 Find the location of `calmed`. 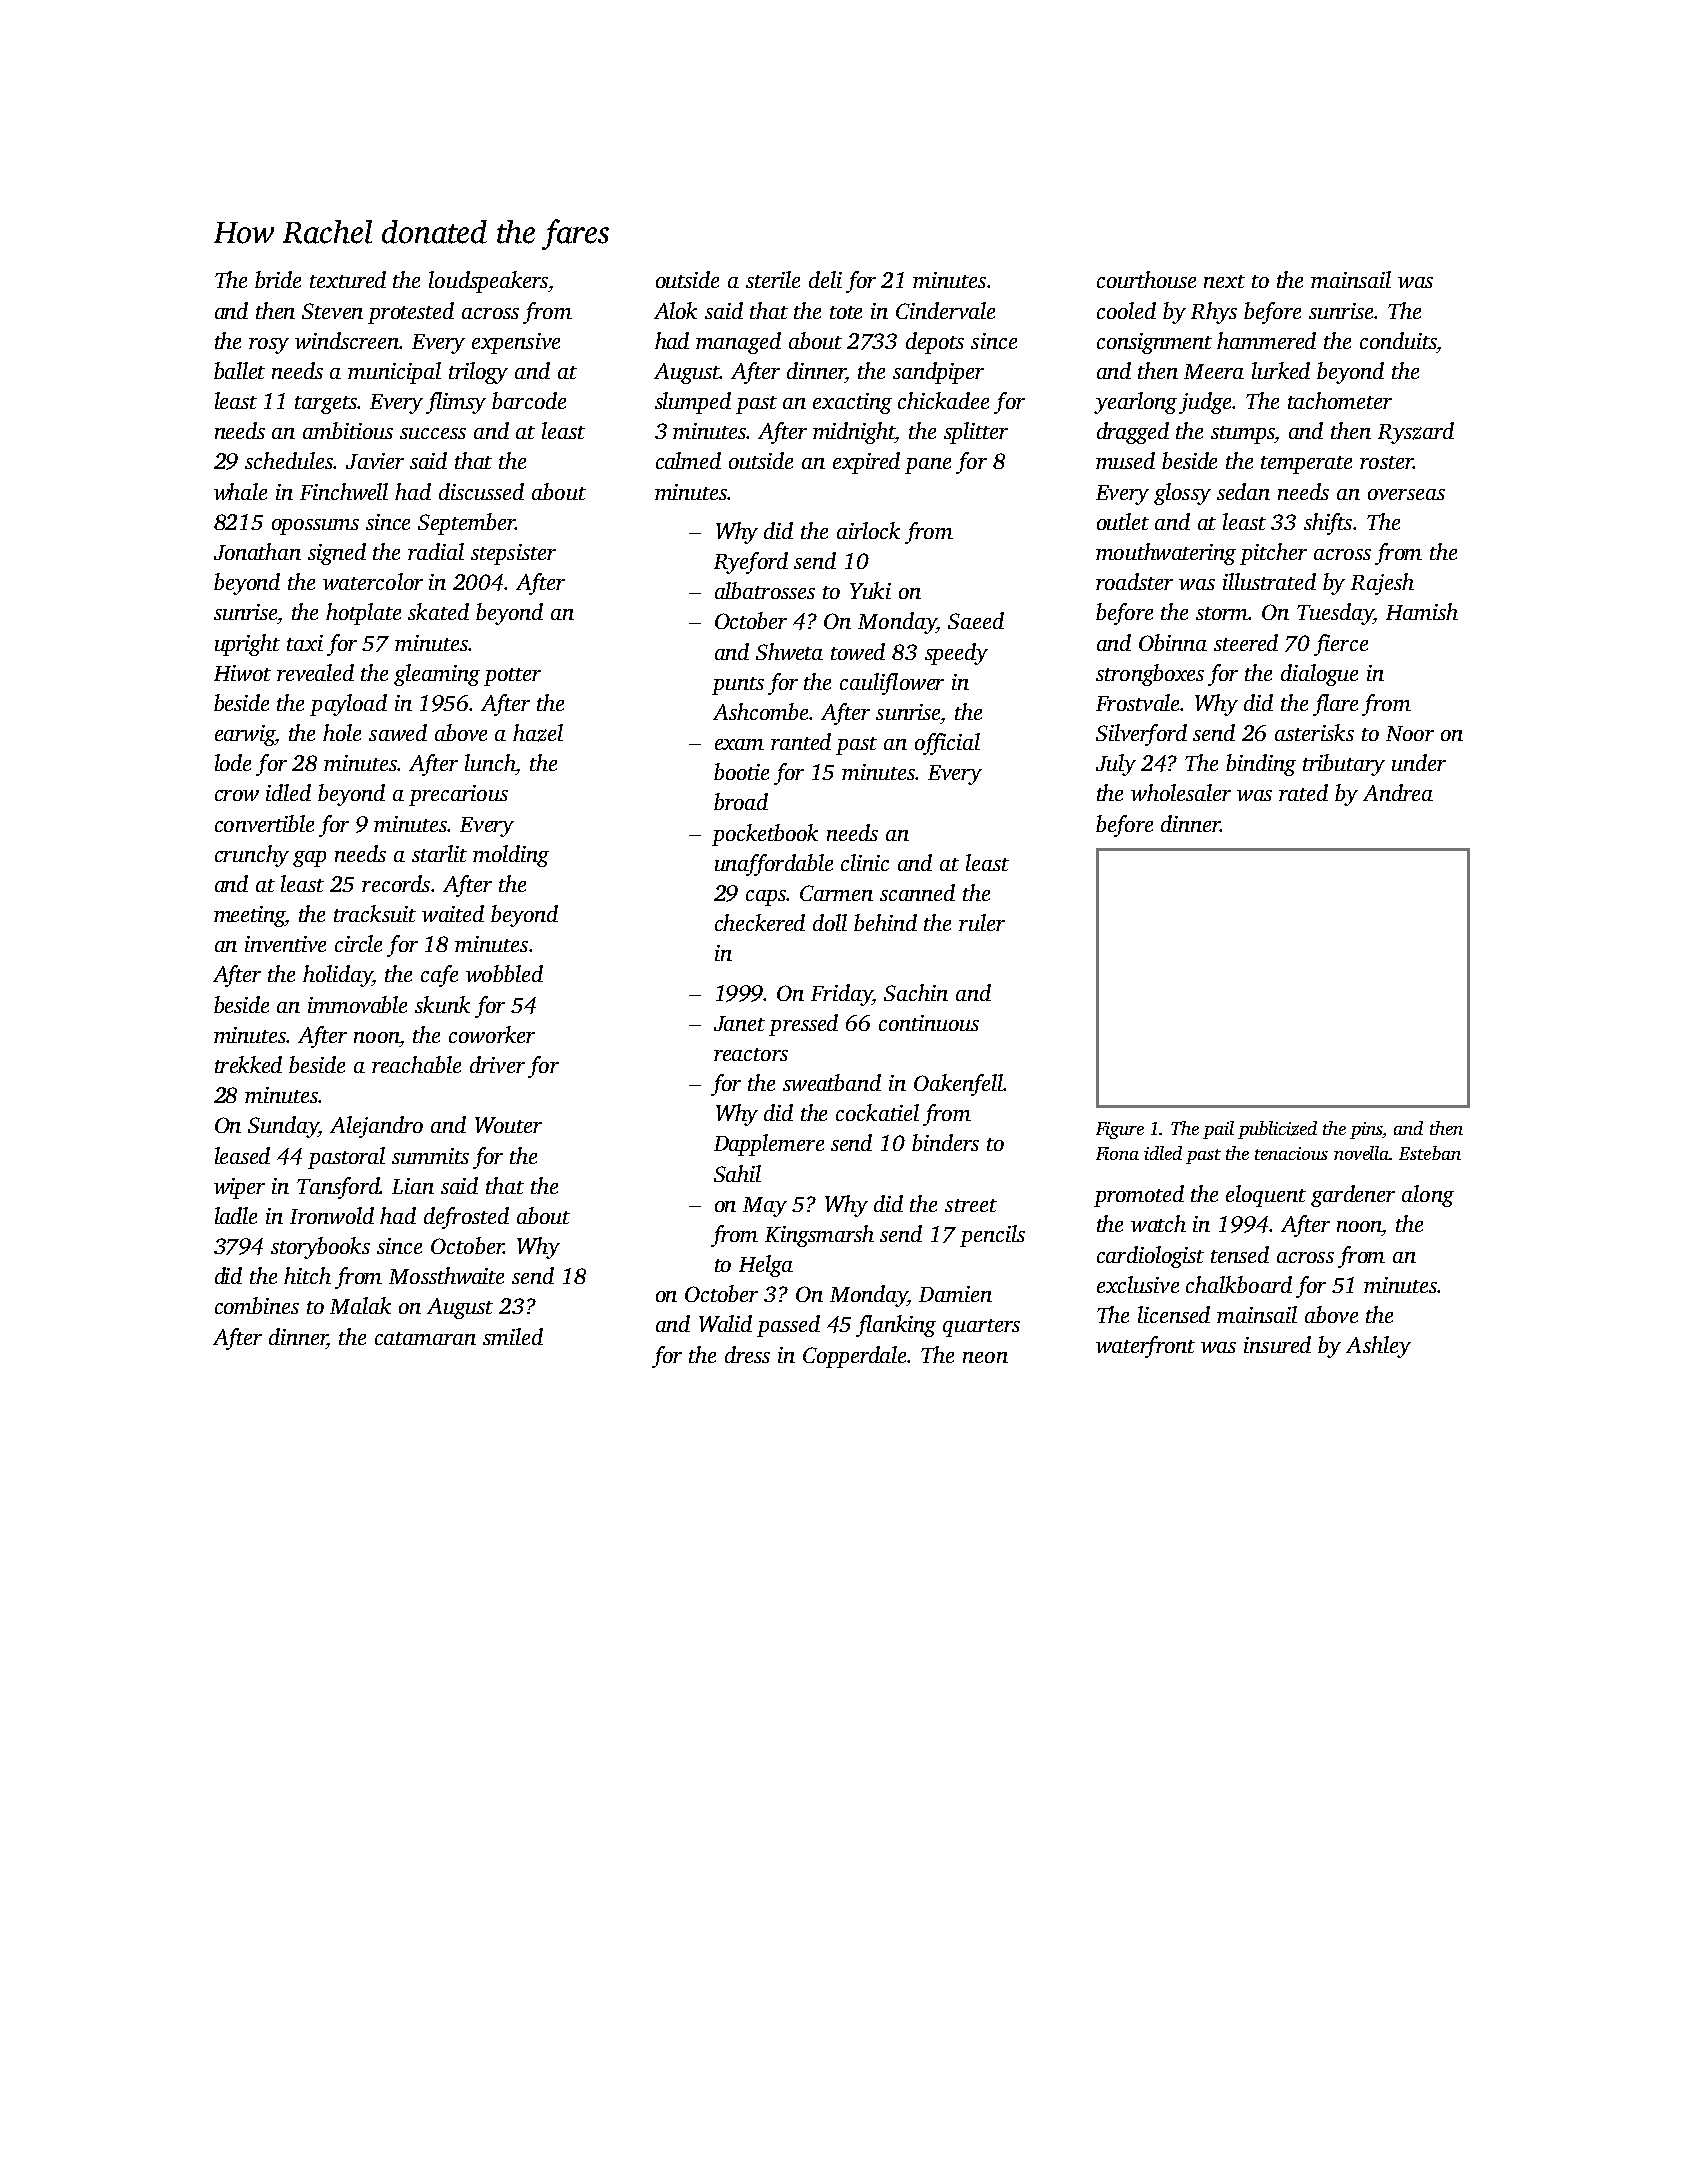

calmed is located at coordinates (688, 460).
